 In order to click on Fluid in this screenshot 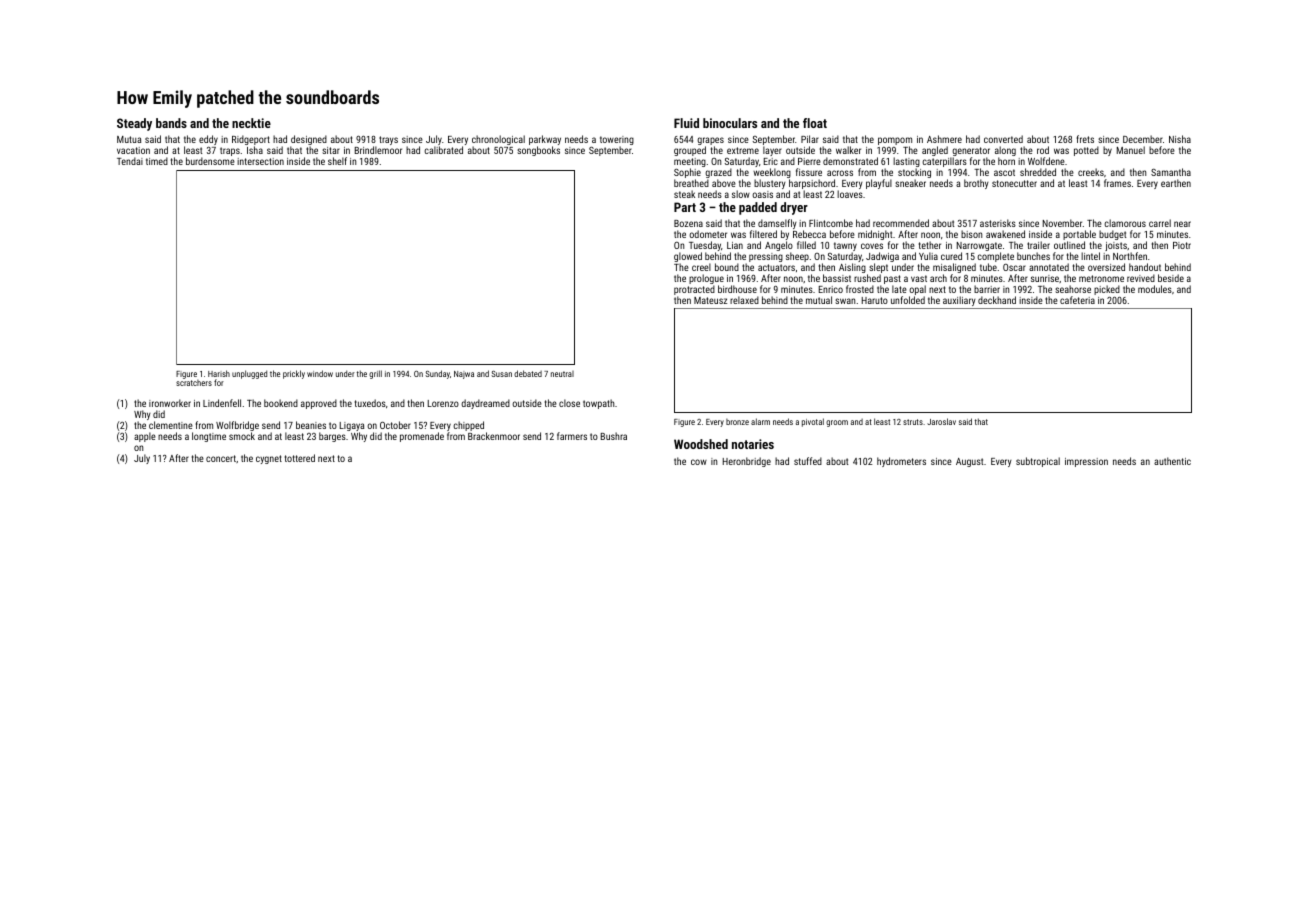, I will do `click(686, 123)`.
